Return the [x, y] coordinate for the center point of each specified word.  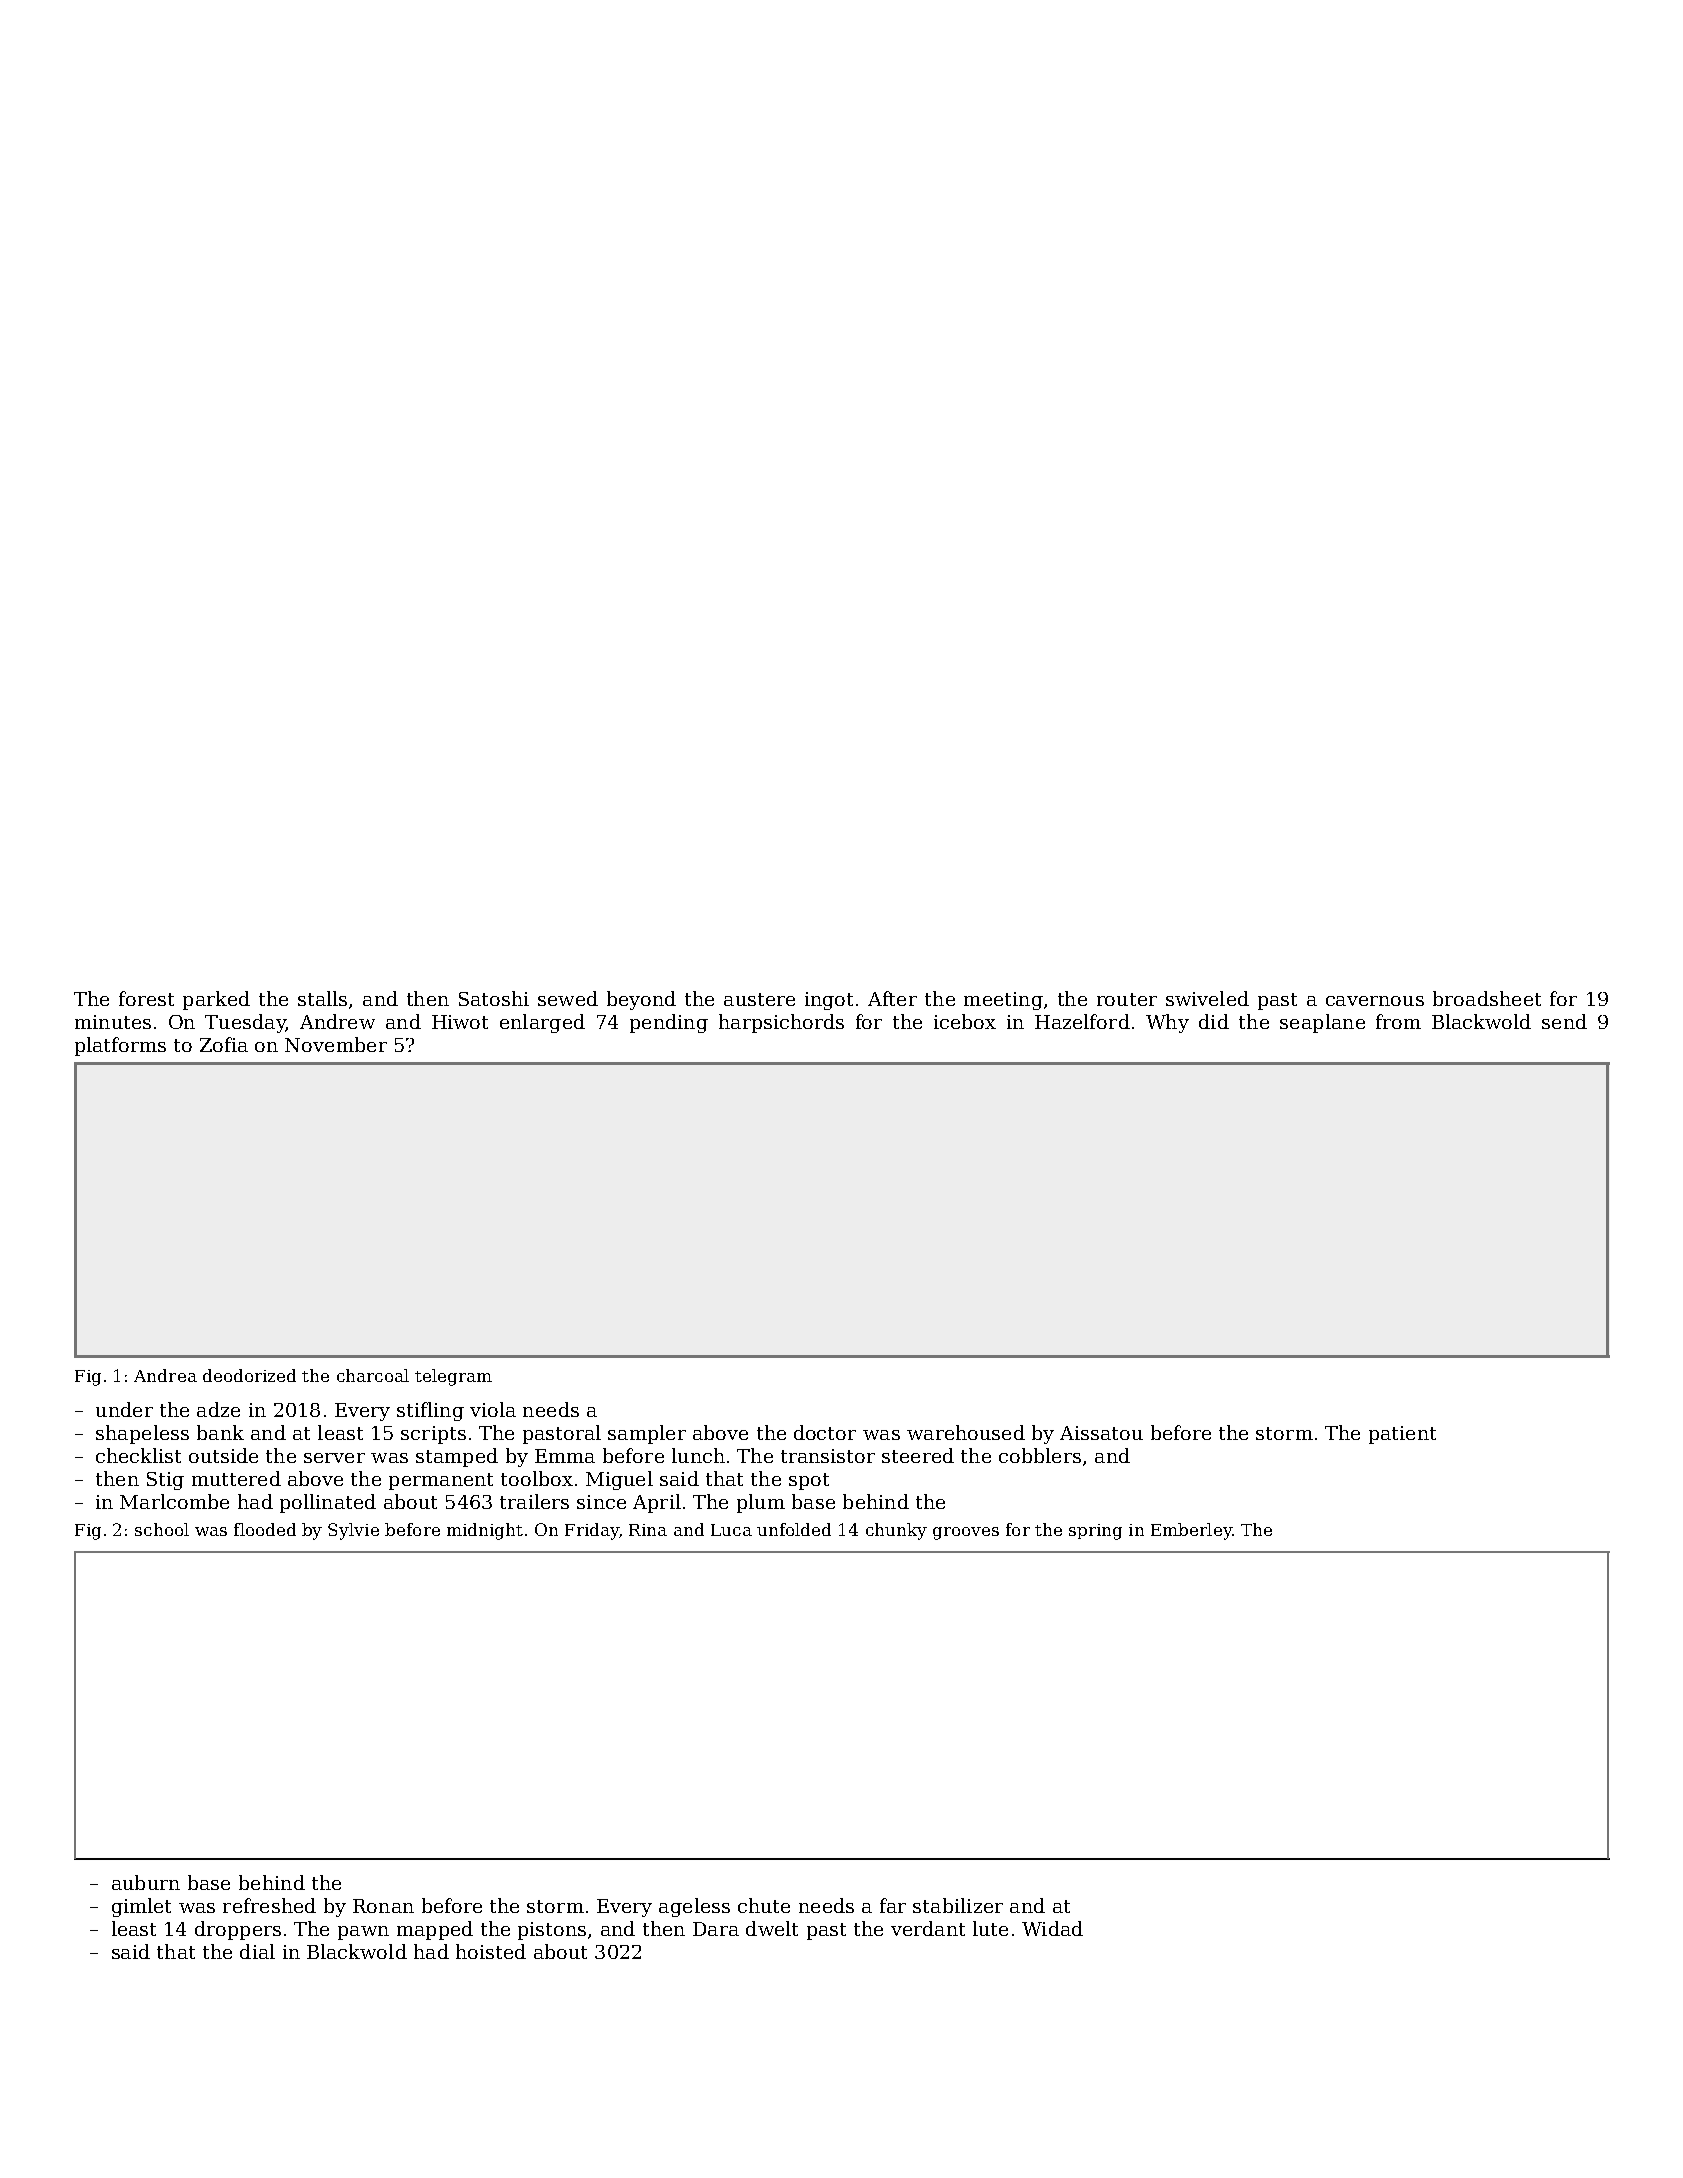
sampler [647, 1434]
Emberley [1191, 1531]
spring [1095, 1532]
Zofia [224, 1044]
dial [257, 1951]
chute [764, 1905]
